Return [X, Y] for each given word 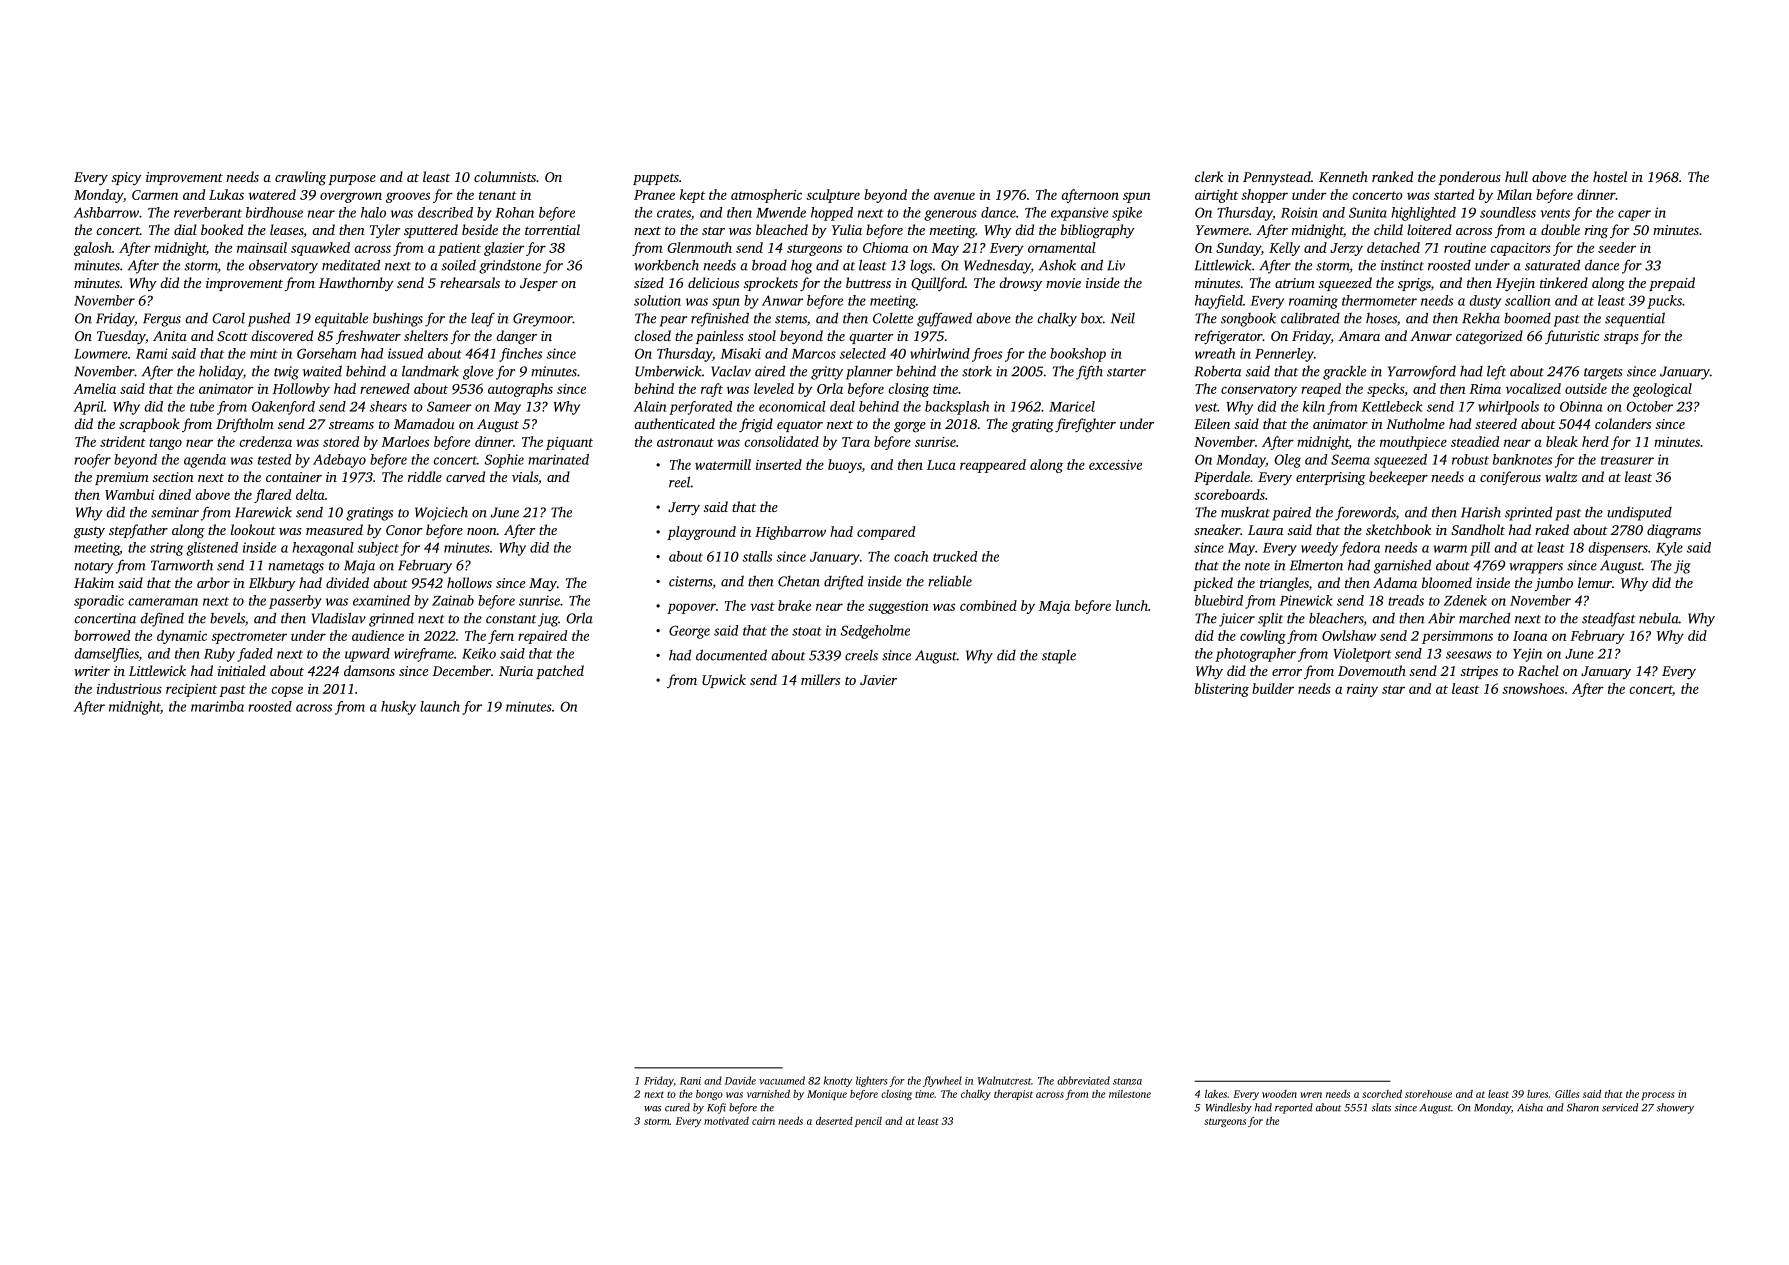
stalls [757, 556]
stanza [1127, 1081]
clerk [1209, 176]
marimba [217, 706]
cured [677, 1107]
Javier [878, 680]
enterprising [1331, 479]
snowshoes [1533, 688]
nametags [296, 568]
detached [1393, 247]
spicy [127, 178]
